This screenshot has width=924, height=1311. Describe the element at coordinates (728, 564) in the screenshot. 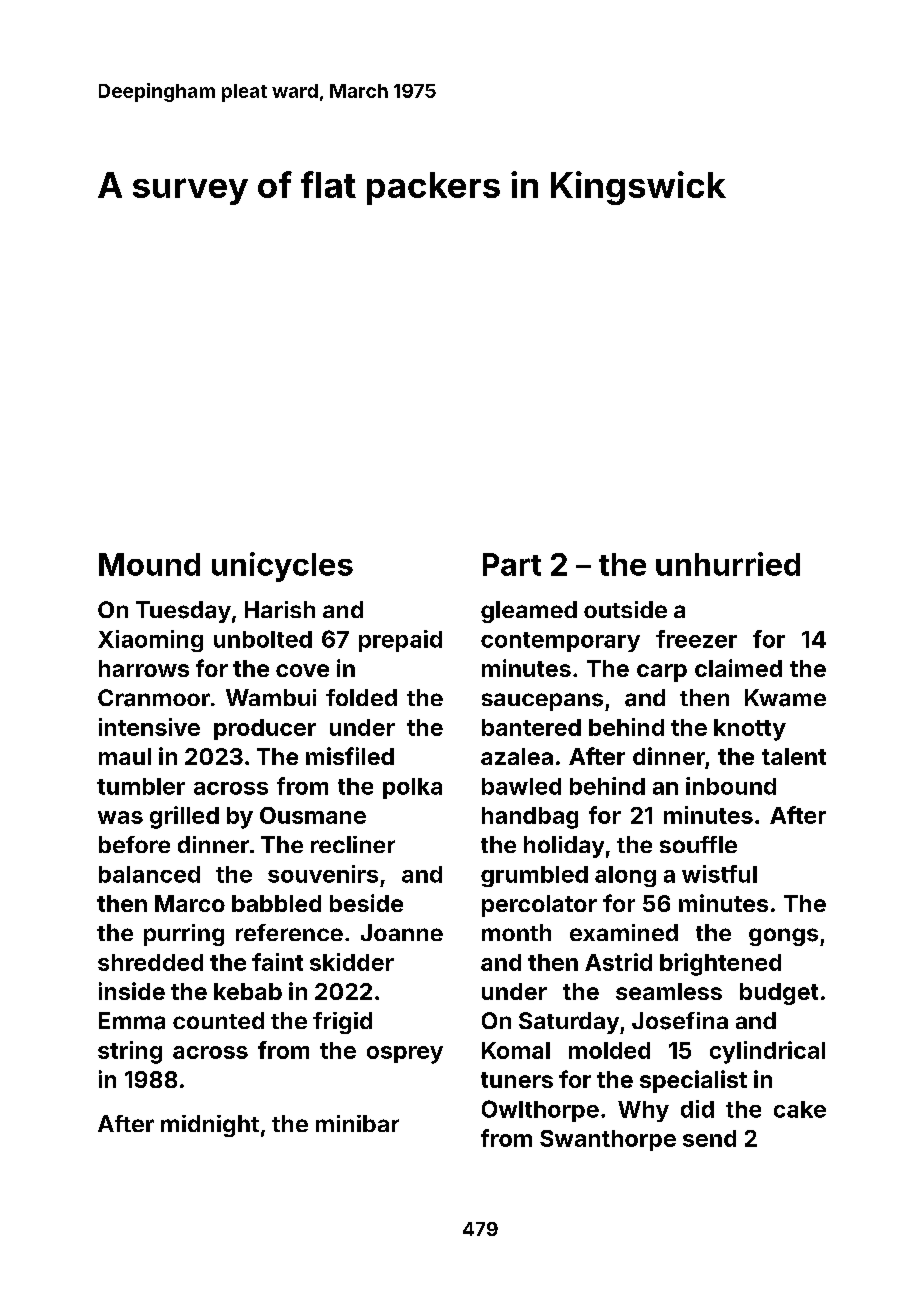

I see `unhurried` at that location.
